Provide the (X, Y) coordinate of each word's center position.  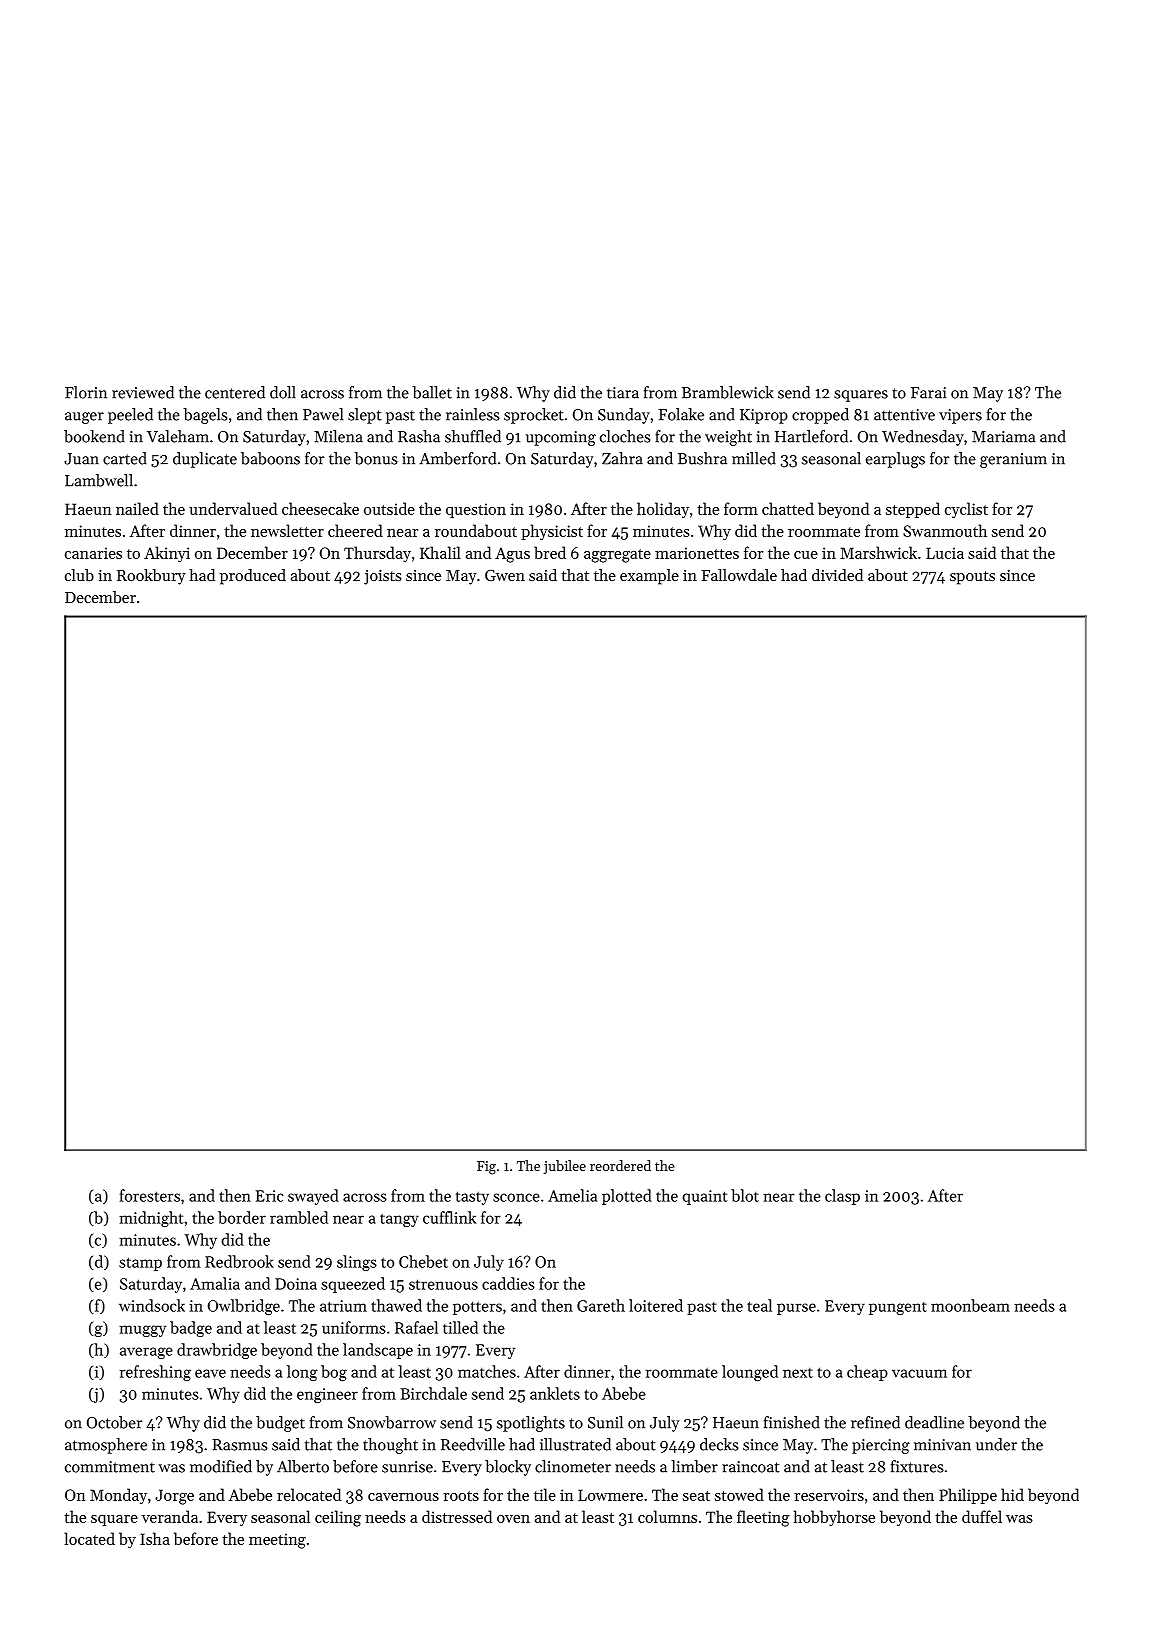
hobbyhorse (834, 1518)
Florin (86, 392)
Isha (155, 1538)
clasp (842, 1197)
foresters (150, 1195)
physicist (552, 532)
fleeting (763, 1518)
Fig (486, 1168)
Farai (928, 393)
